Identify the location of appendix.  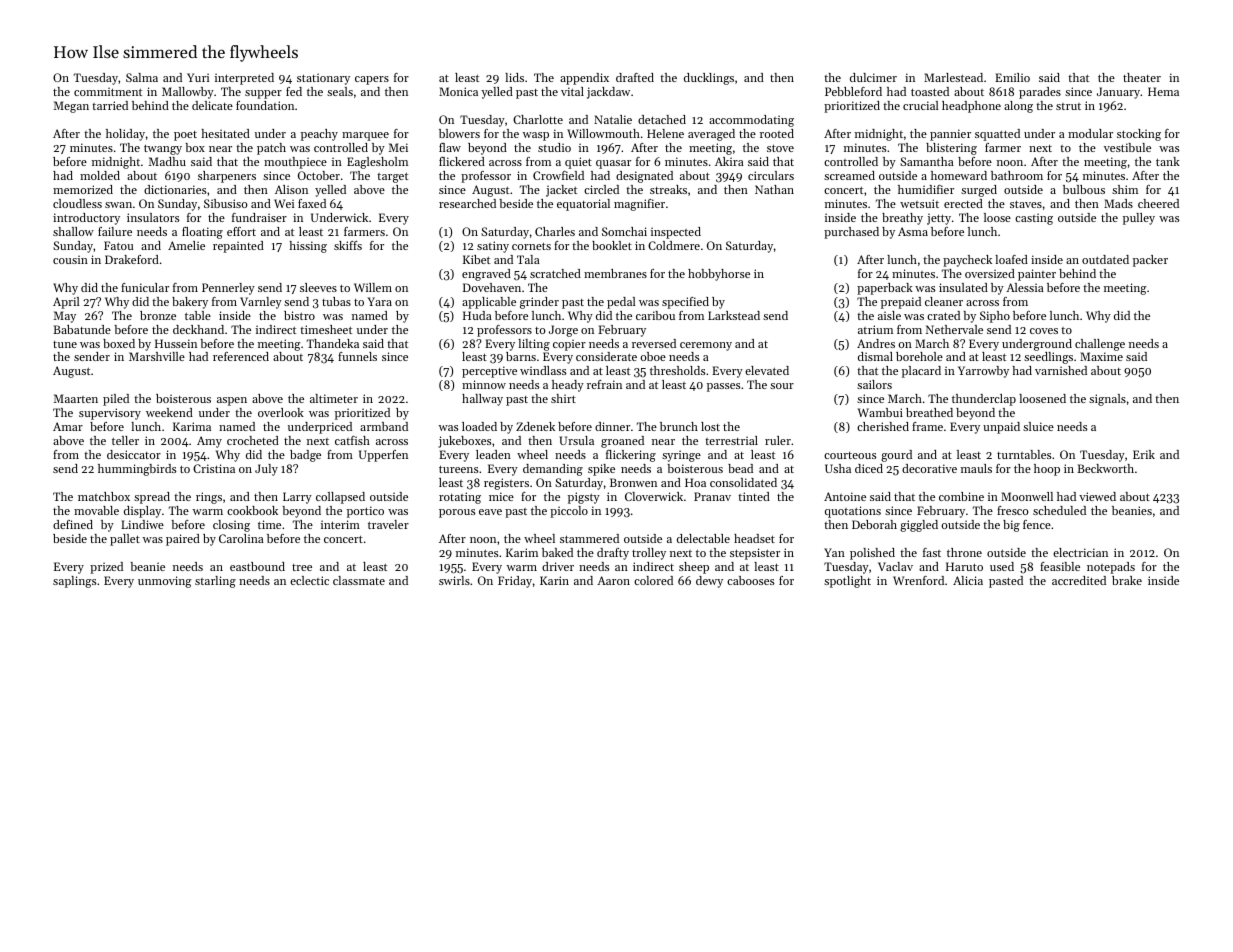
(584, 79).
